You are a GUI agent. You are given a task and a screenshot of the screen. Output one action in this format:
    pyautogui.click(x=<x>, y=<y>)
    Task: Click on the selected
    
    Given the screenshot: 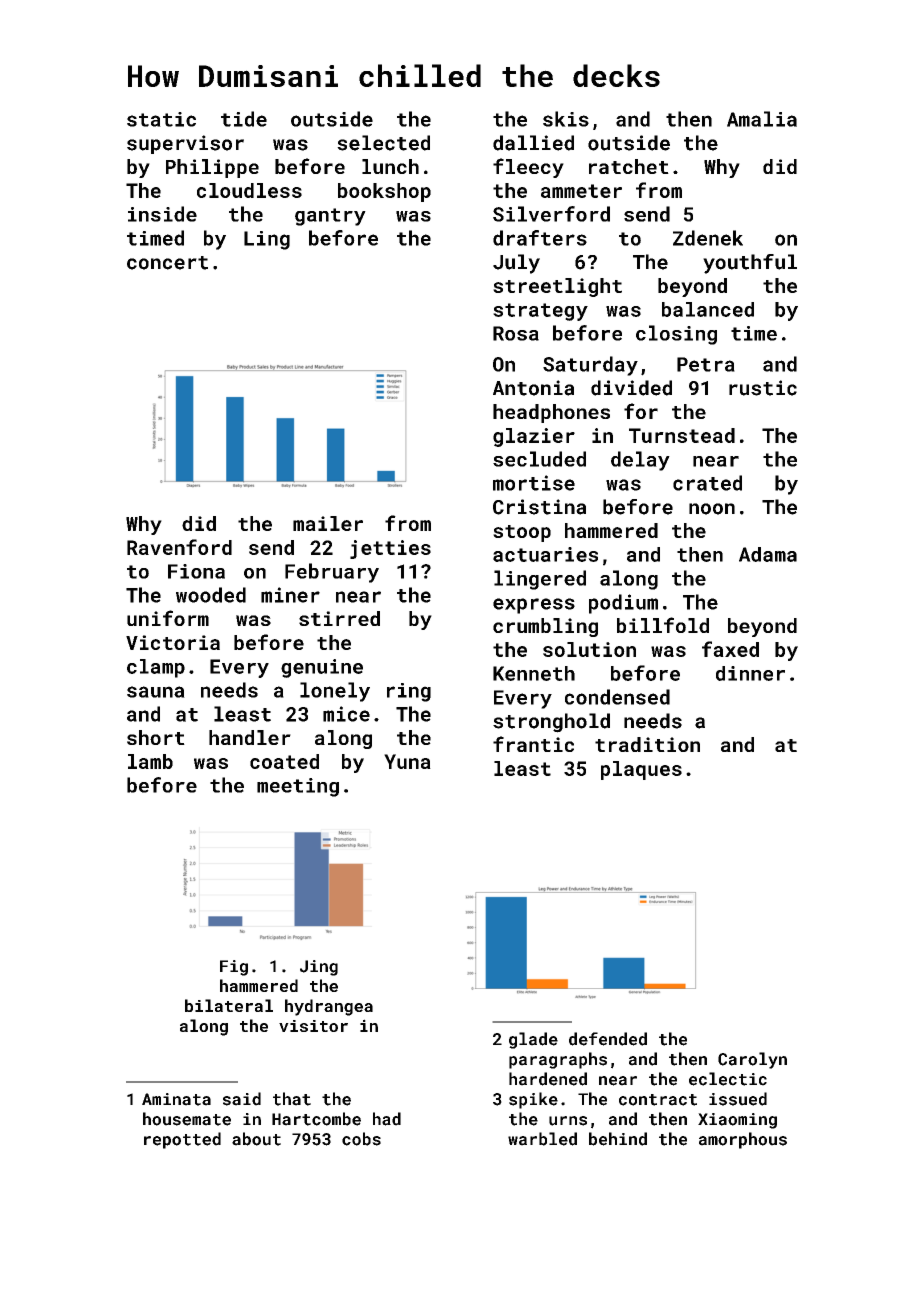 What is the action you would take?
    pyautogui.click(x=383, y=143)
